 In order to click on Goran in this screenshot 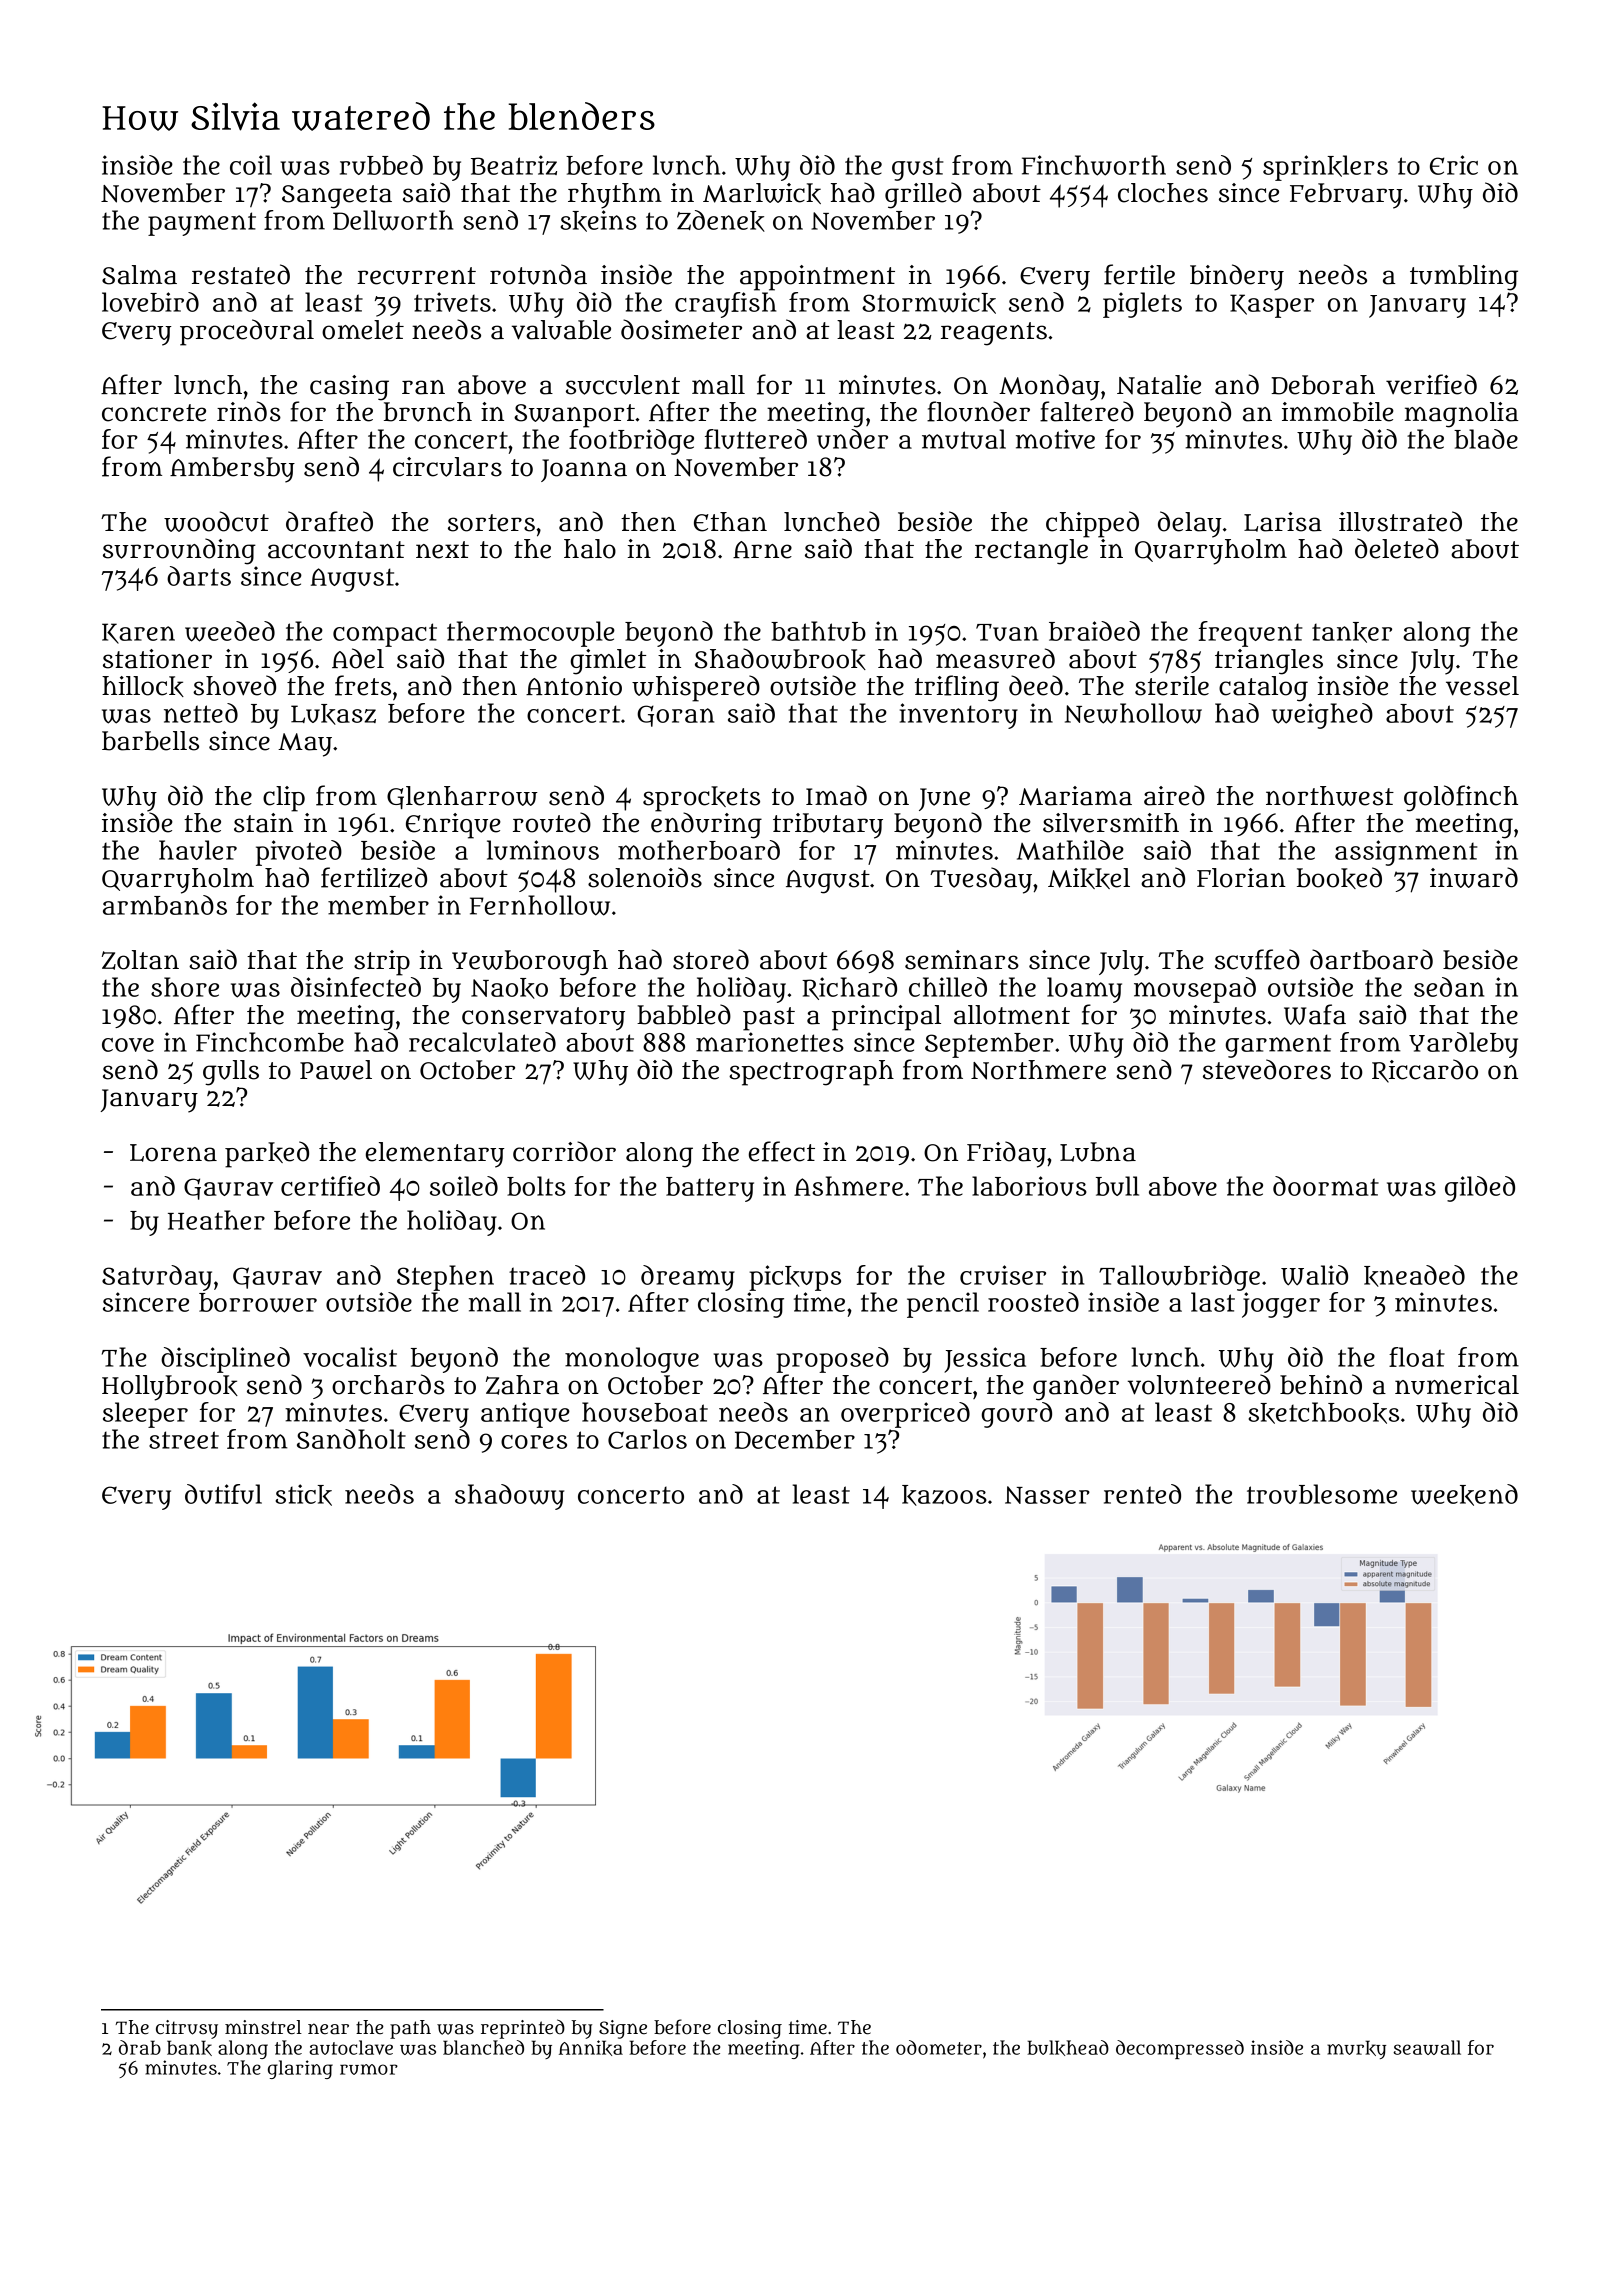, I will do `click(675, 716)`.
